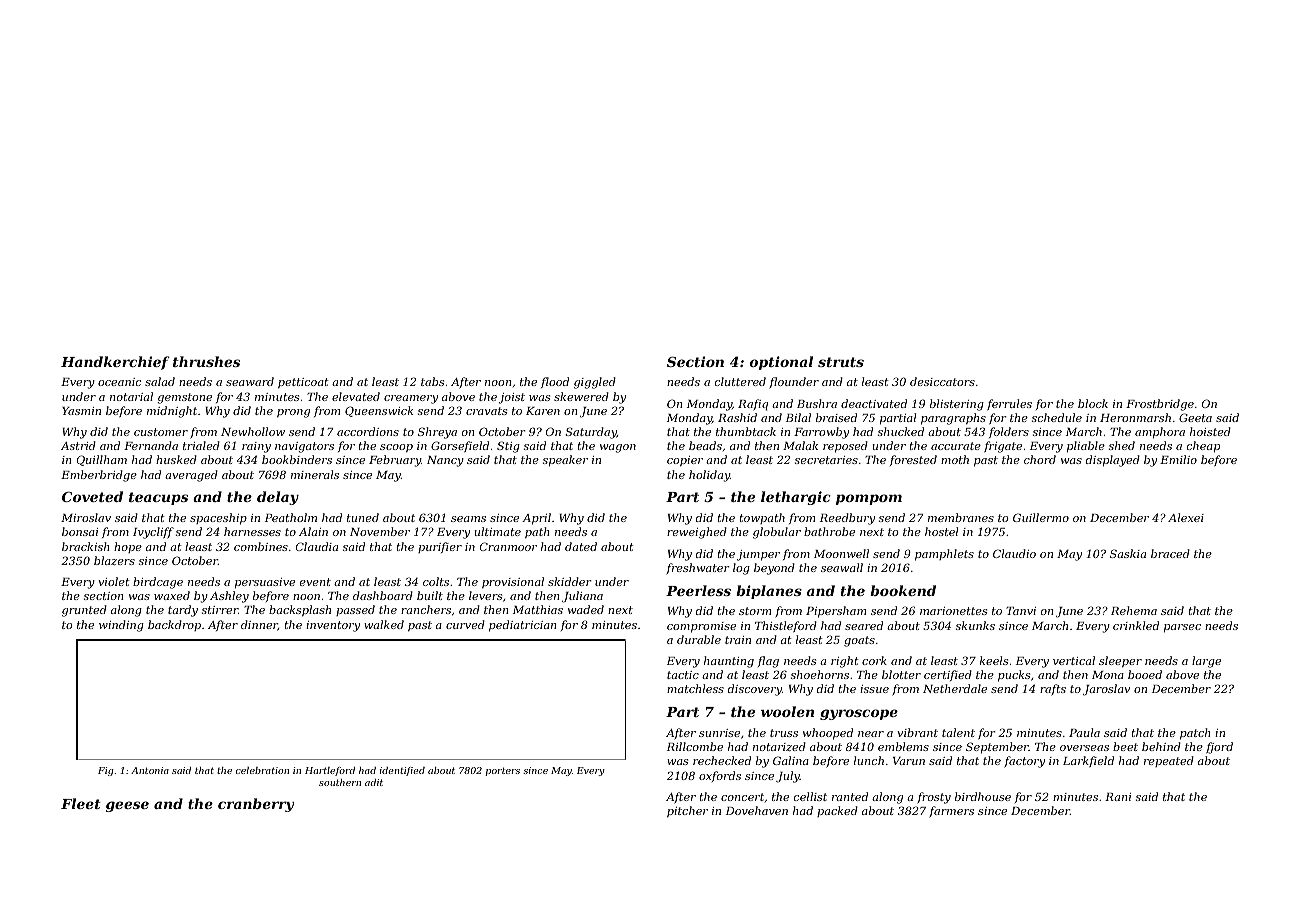  Describe the element at coordinates (699, 639) in the screenshot. I see `durable` at that location.
